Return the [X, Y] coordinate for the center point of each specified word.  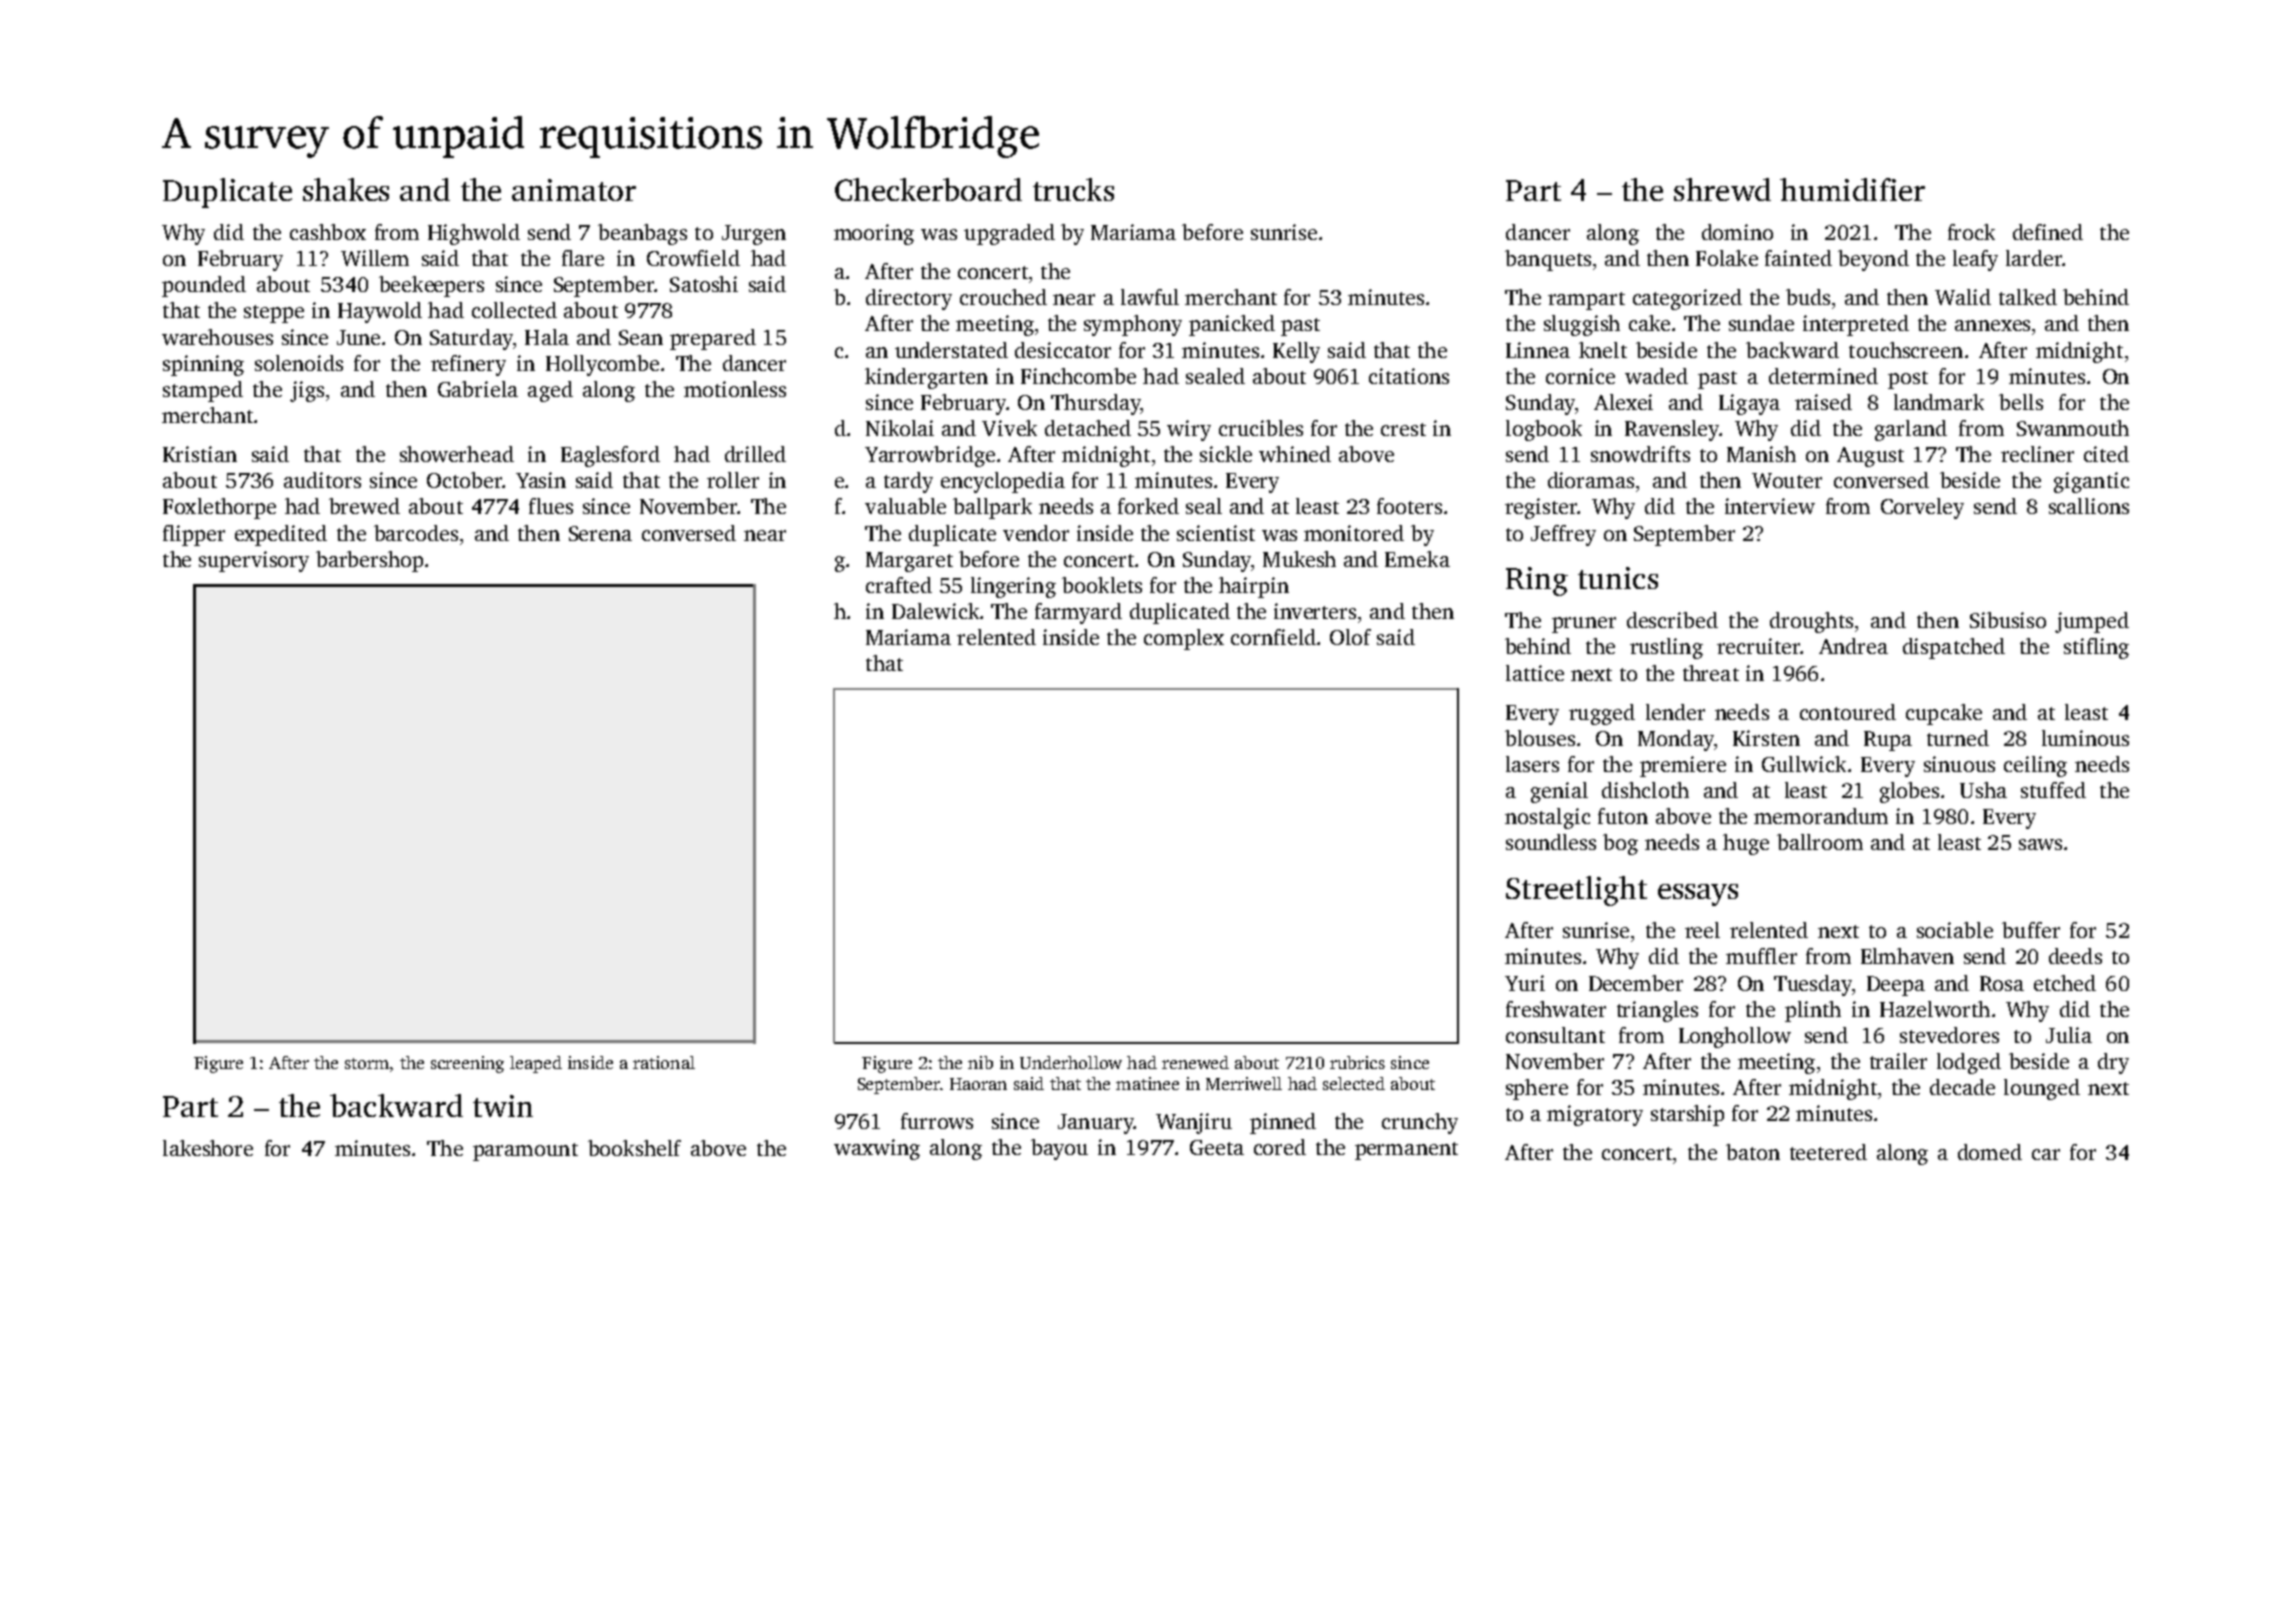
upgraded [1009, 234]
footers [1409, 506]
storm [367, 1063]
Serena [600, 533]
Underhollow [1071, 1062]
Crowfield [693, 258]
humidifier [1852, 189]
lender [1675, 712]
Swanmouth [2073, 428]
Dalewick [935, 611]
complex [1184, 639]
